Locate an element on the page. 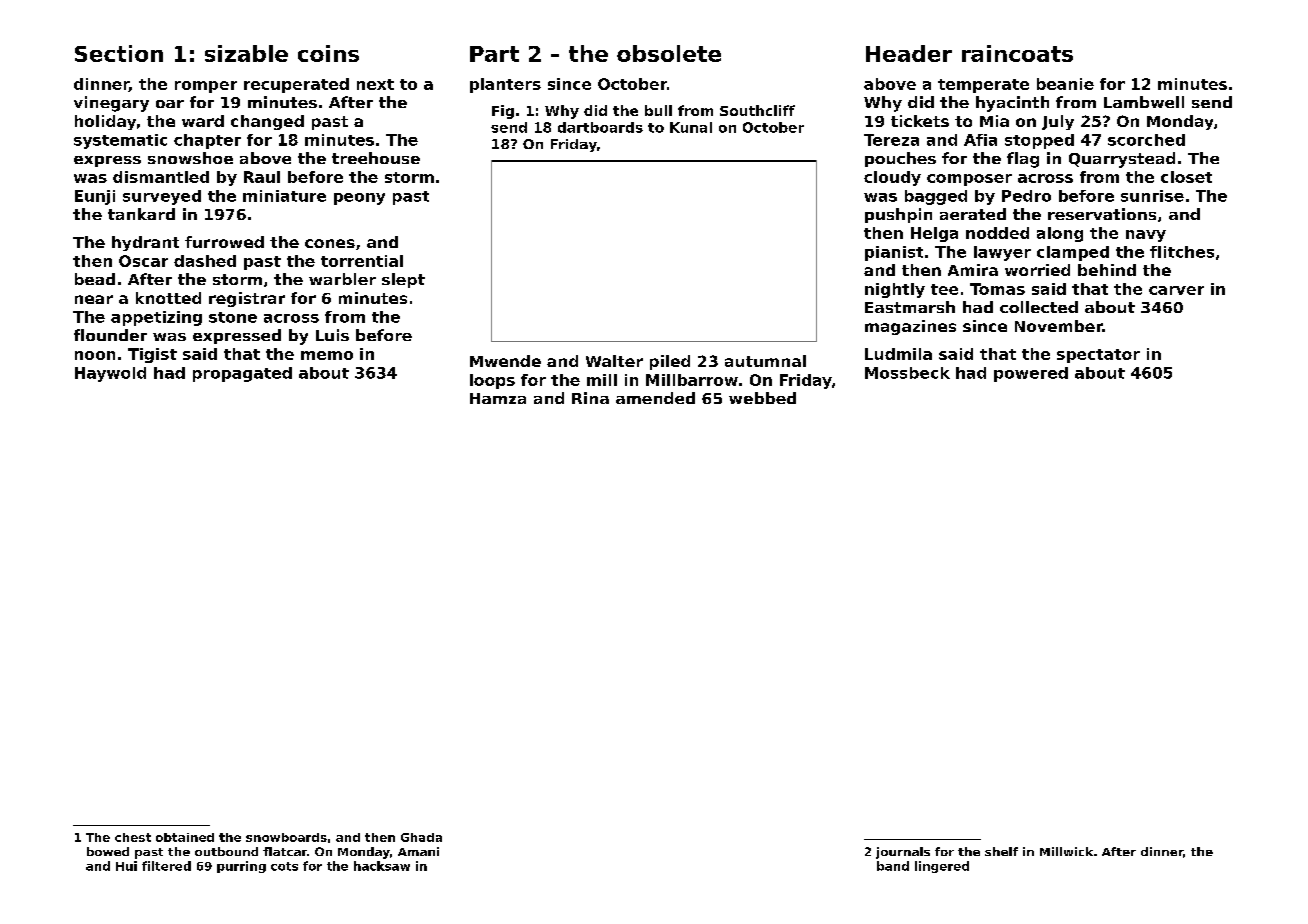 The image size is (1308, 924). obsolete is located at coordinates (669, 53).
